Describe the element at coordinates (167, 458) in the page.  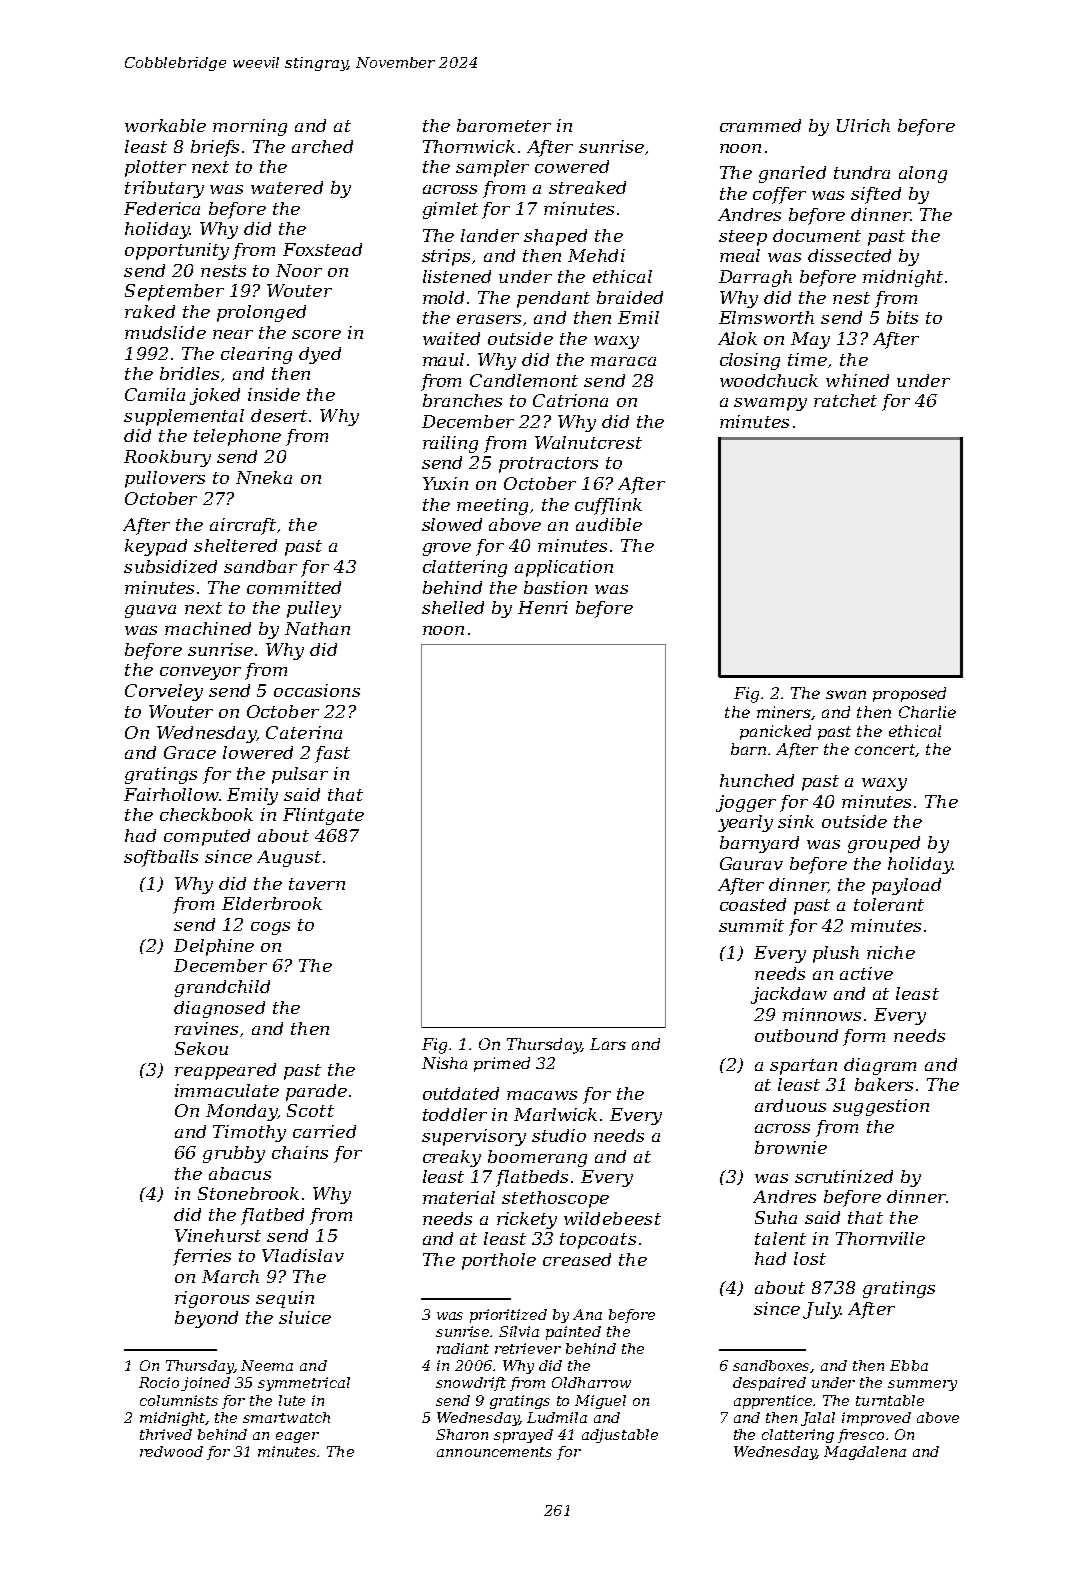
I see `Rookbury` at that location.
